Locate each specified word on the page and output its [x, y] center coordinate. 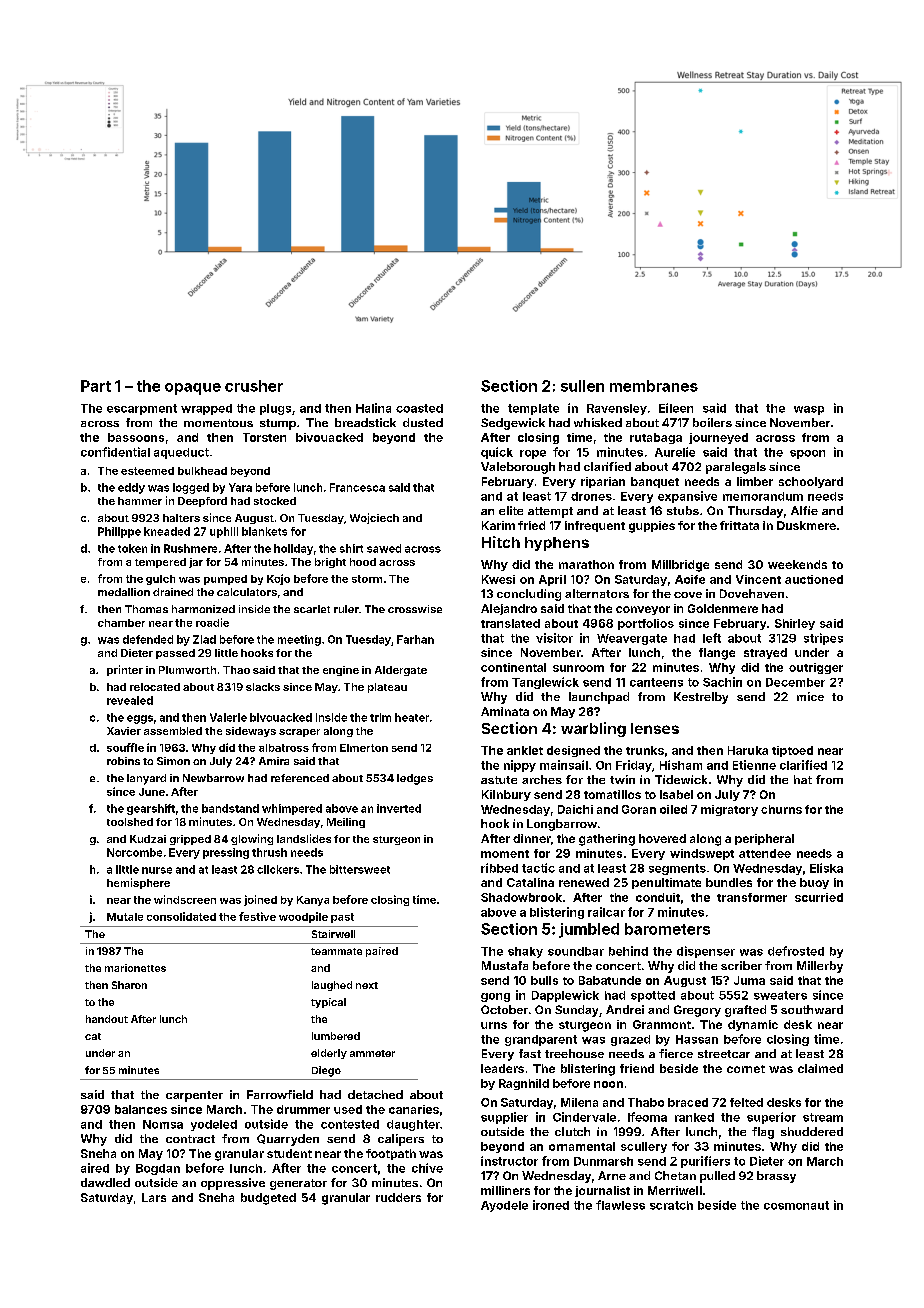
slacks [263, 687]
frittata [739, 525]
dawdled [105, 1182]
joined [260, 900]
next [367, 985]
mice [810, 696]
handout [107, 1019]
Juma [749, 980]
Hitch [501, 542]
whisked [598, 422]
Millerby [820, 967]
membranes [654, 386]
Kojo [278, 579]
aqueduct [181, 453]
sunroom [578, 668]
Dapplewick [565, 996]
